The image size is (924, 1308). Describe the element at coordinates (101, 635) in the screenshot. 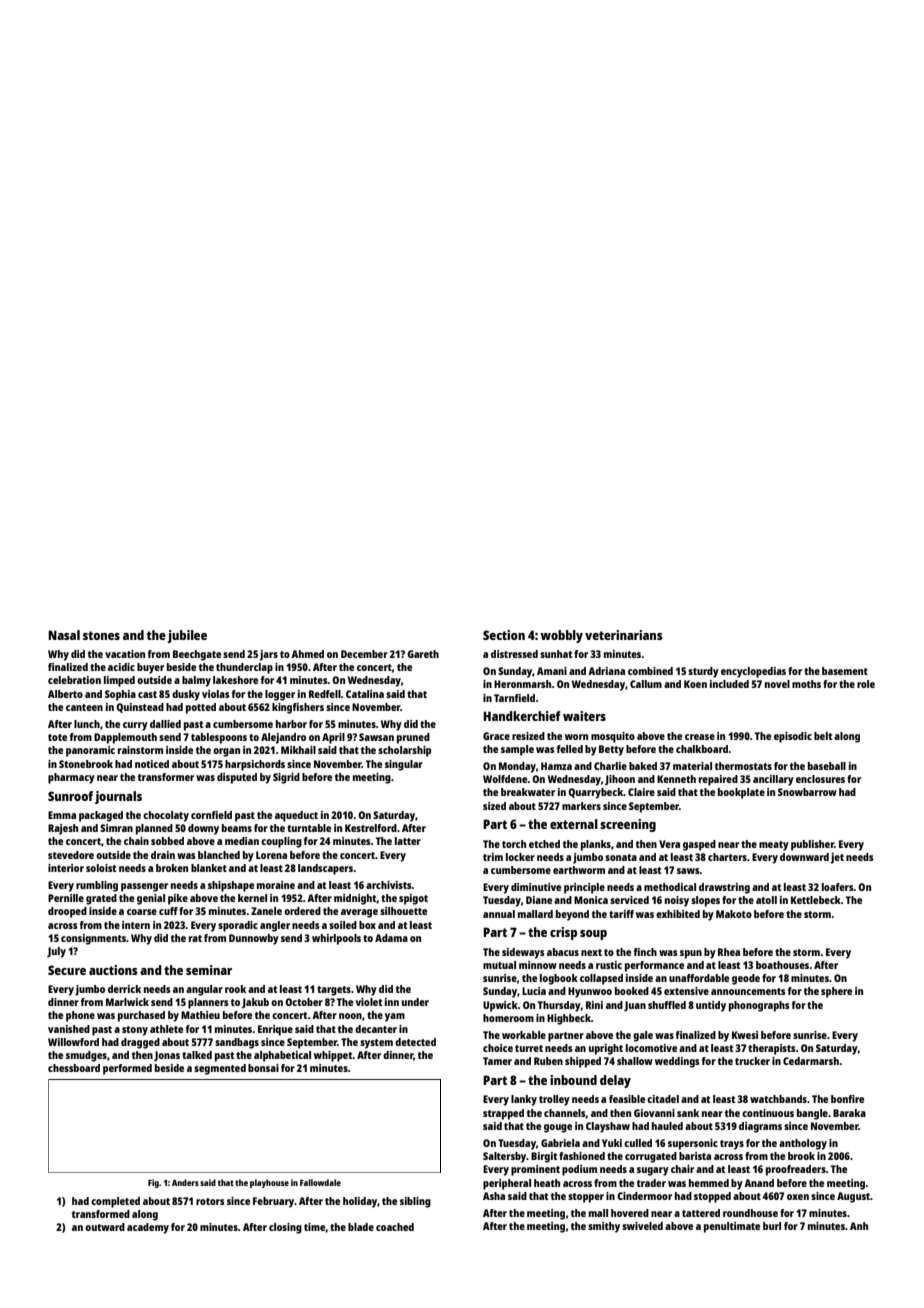

I see `stones` at that location.
